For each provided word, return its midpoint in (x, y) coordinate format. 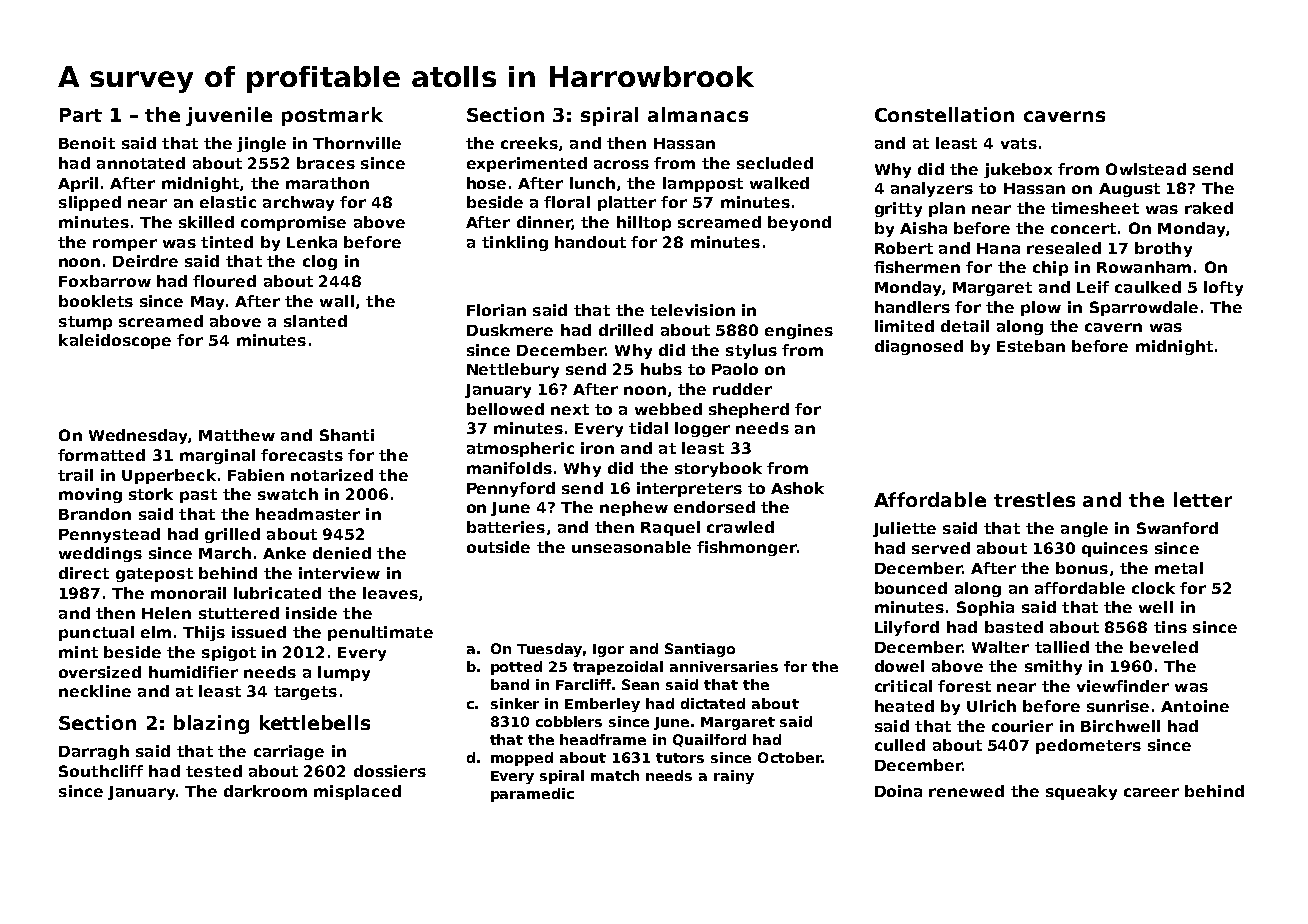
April (78, 184)
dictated (713, 703)
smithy (1053, 667)
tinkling (515, 243)
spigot (229, 653)
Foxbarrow (105, 281)
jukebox (1018, 170)
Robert (904, 248)
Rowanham (1144, 267)
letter (1203, 499)
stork (151, 494)
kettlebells (315, 722)
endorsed (714, 507)
